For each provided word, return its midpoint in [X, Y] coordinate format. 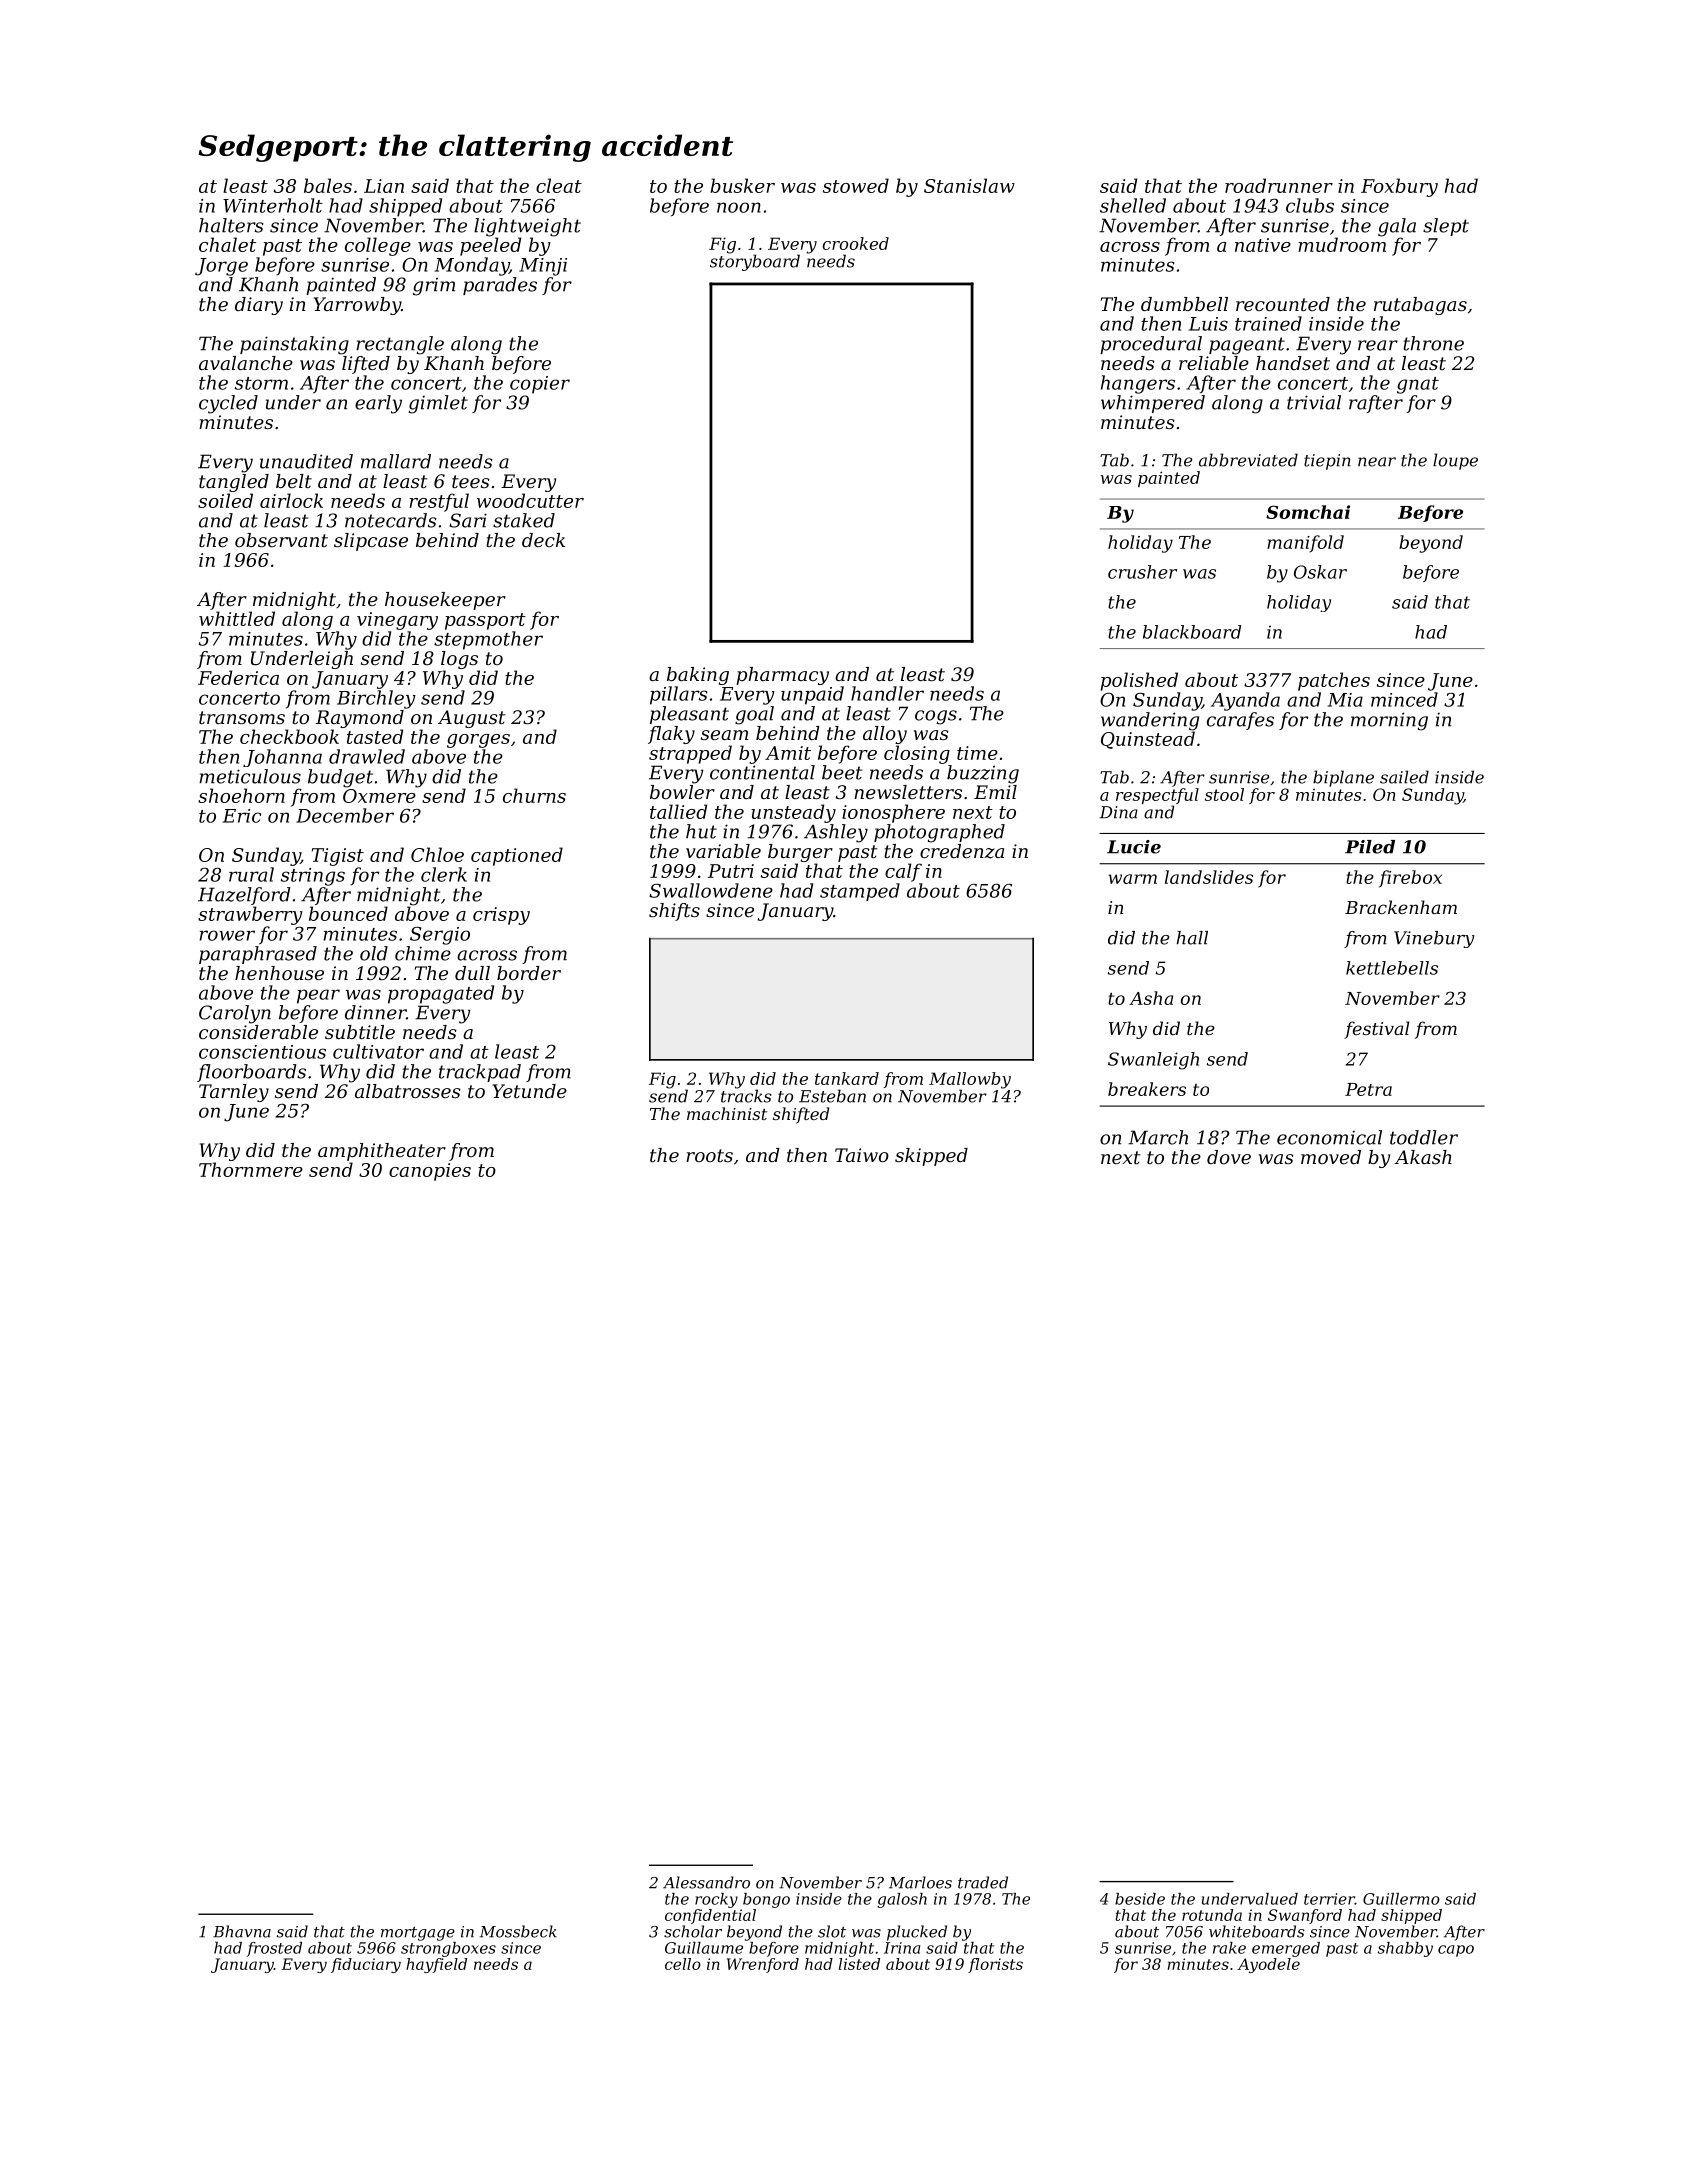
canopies [430, 1172]
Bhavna [242, 1931]
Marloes [920, 1882]
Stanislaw [969, 185]
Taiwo [862, 1155]
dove [1229, 1157]
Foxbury [1399, 187]
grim [434, 286]
